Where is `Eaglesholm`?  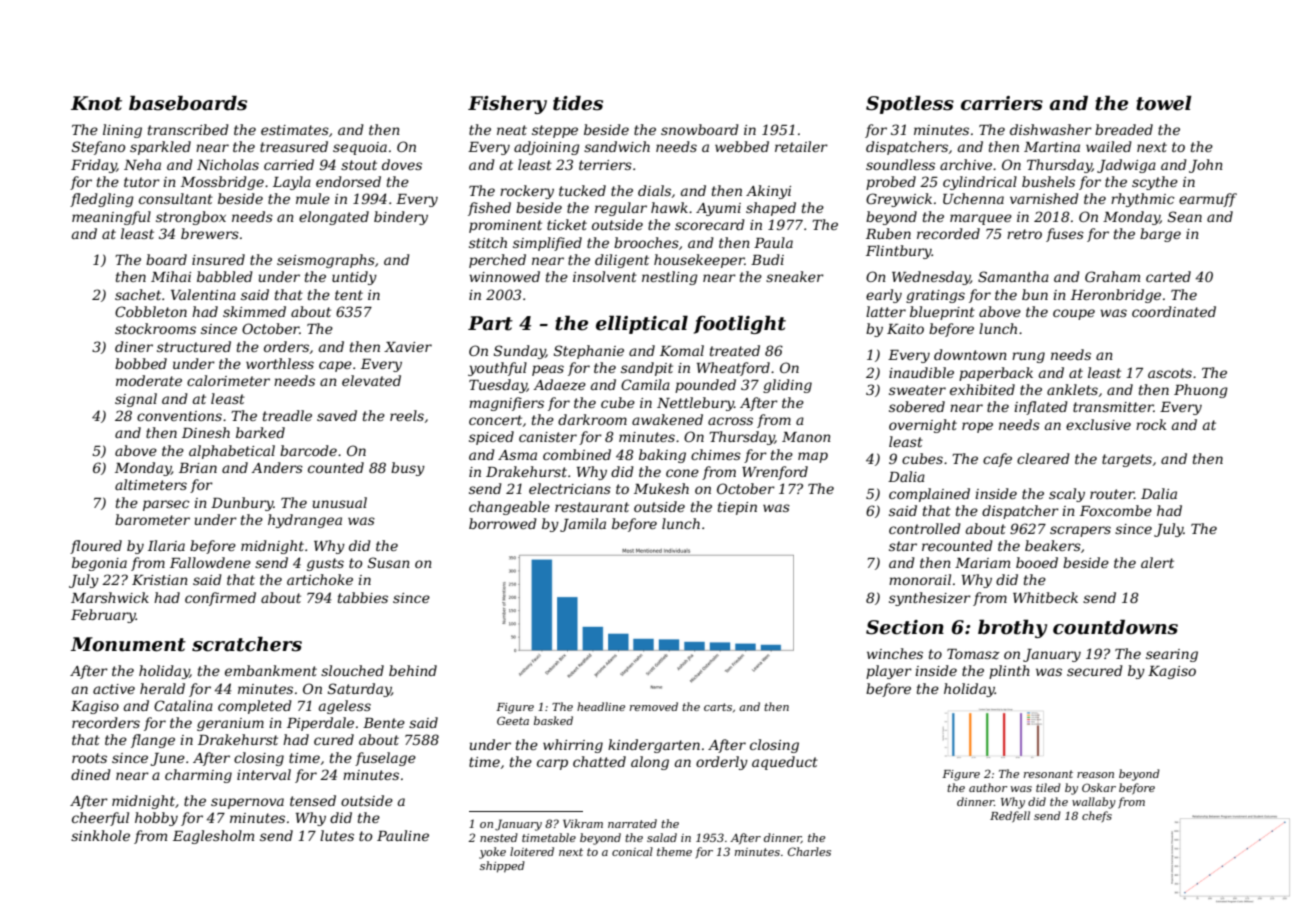 Eaglesholm is located at coordinates (213, 837).
